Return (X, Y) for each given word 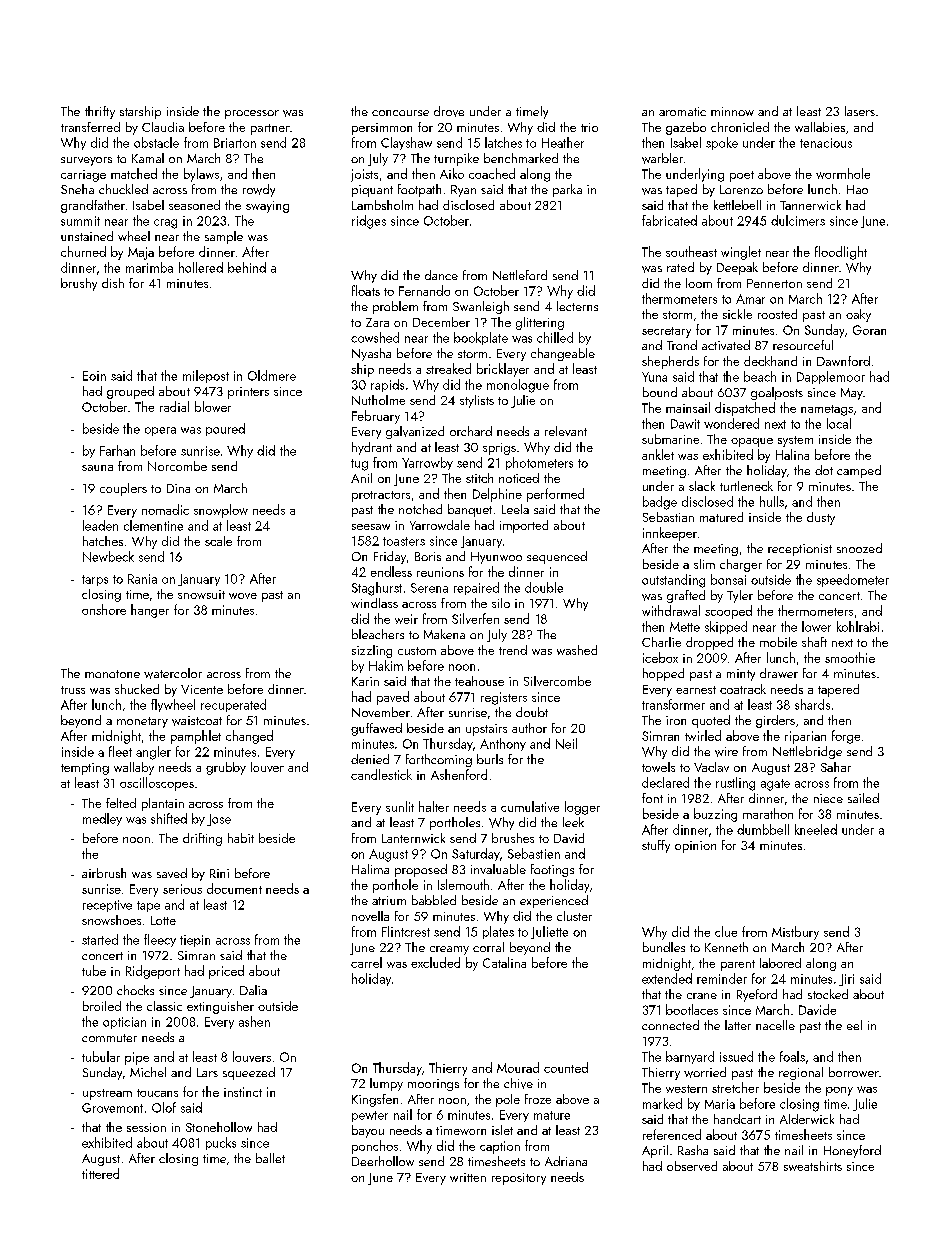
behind (247, 267)
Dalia (253, 990)
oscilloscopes (157, 784)
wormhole (843, 173)
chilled (555, 337)
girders (775, 721)
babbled (434, 900)
